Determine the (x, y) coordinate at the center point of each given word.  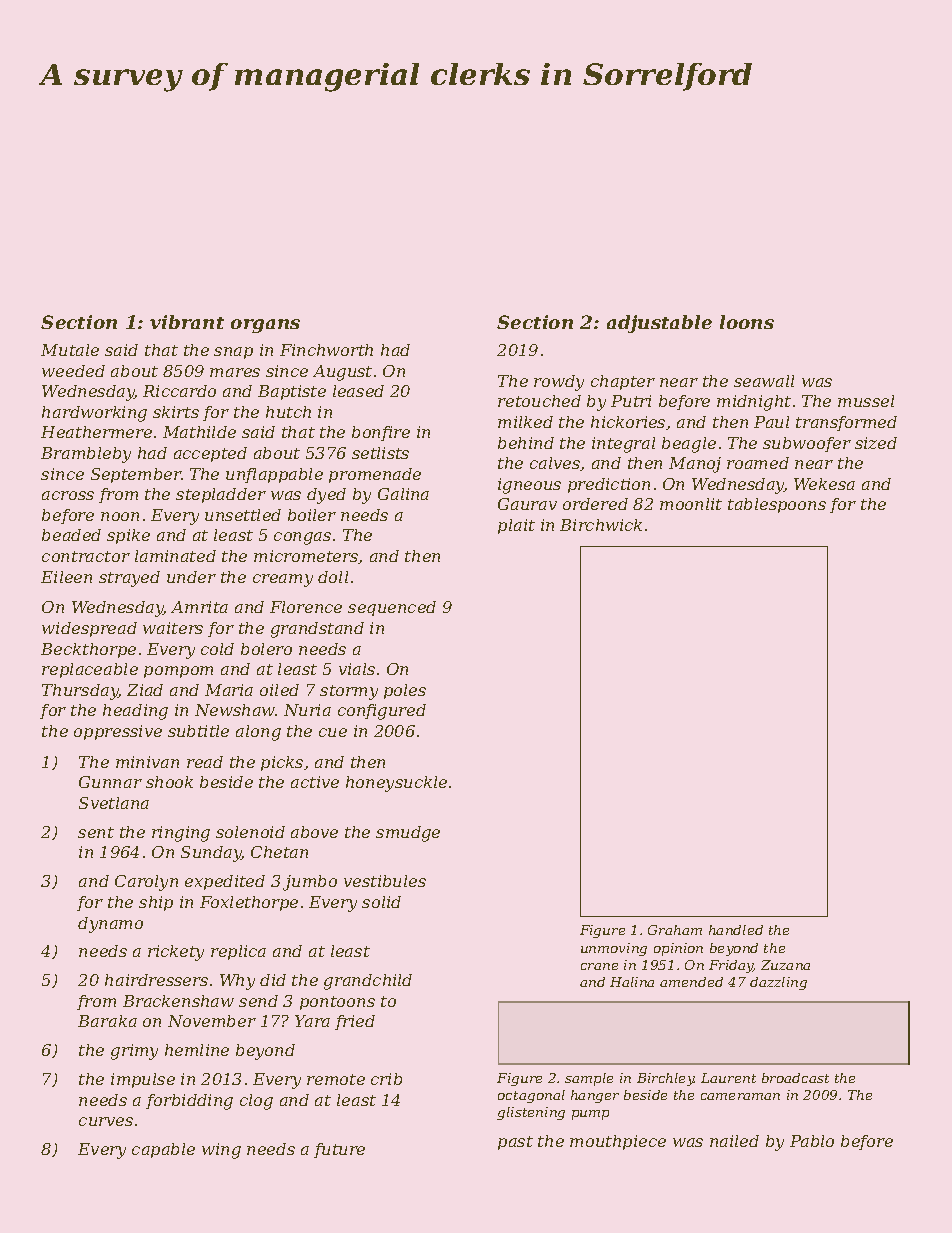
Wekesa (824, 484)
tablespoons (777, 505)
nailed (734, 1141)
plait (516, 526)
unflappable (274, 475)
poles (405, 691)
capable (163, 1150)
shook (169, 782)
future (339, 1150)
